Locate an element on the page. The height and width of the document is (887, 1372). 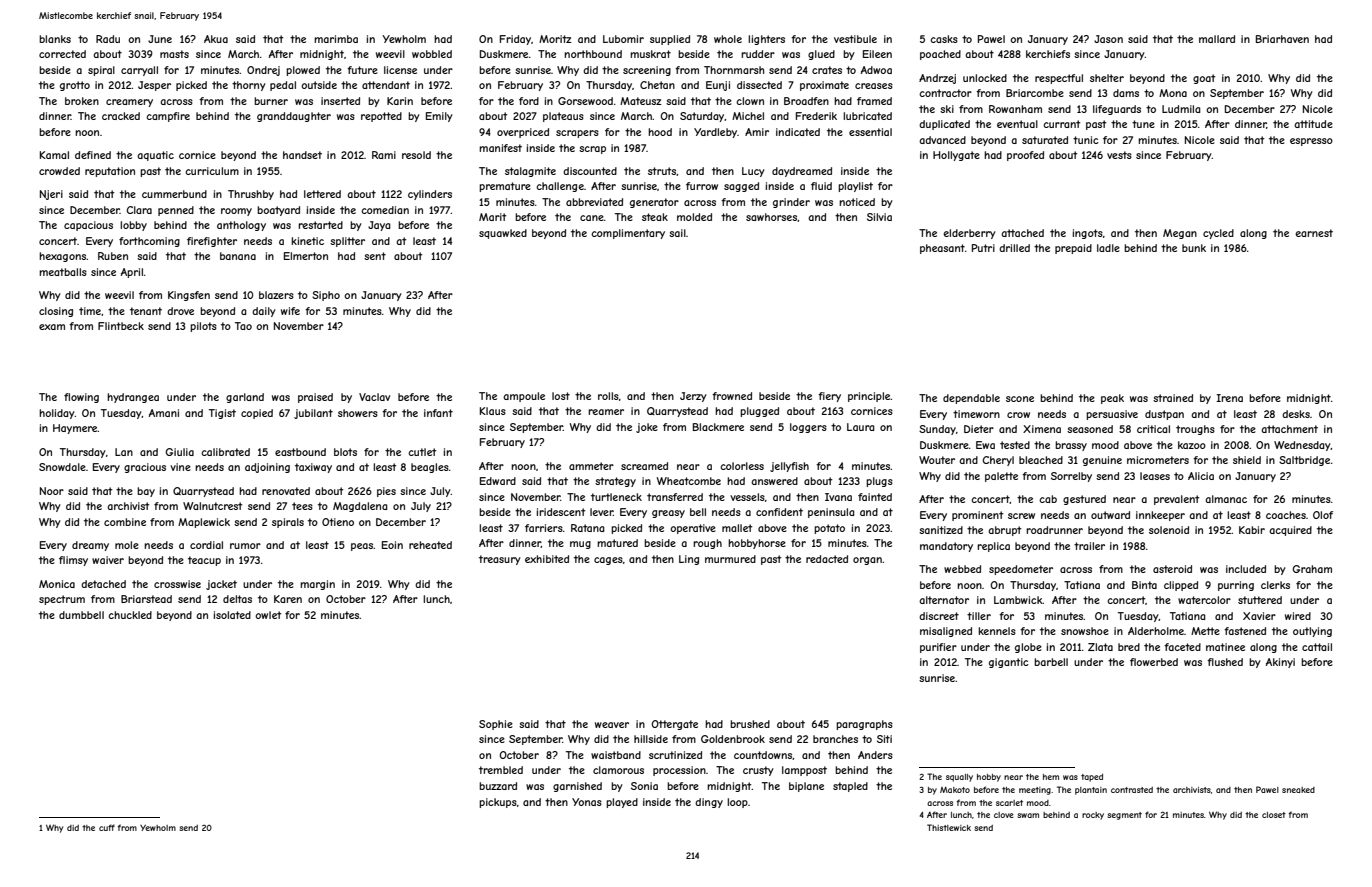
Irena is located at coordinates (1229, 398).
